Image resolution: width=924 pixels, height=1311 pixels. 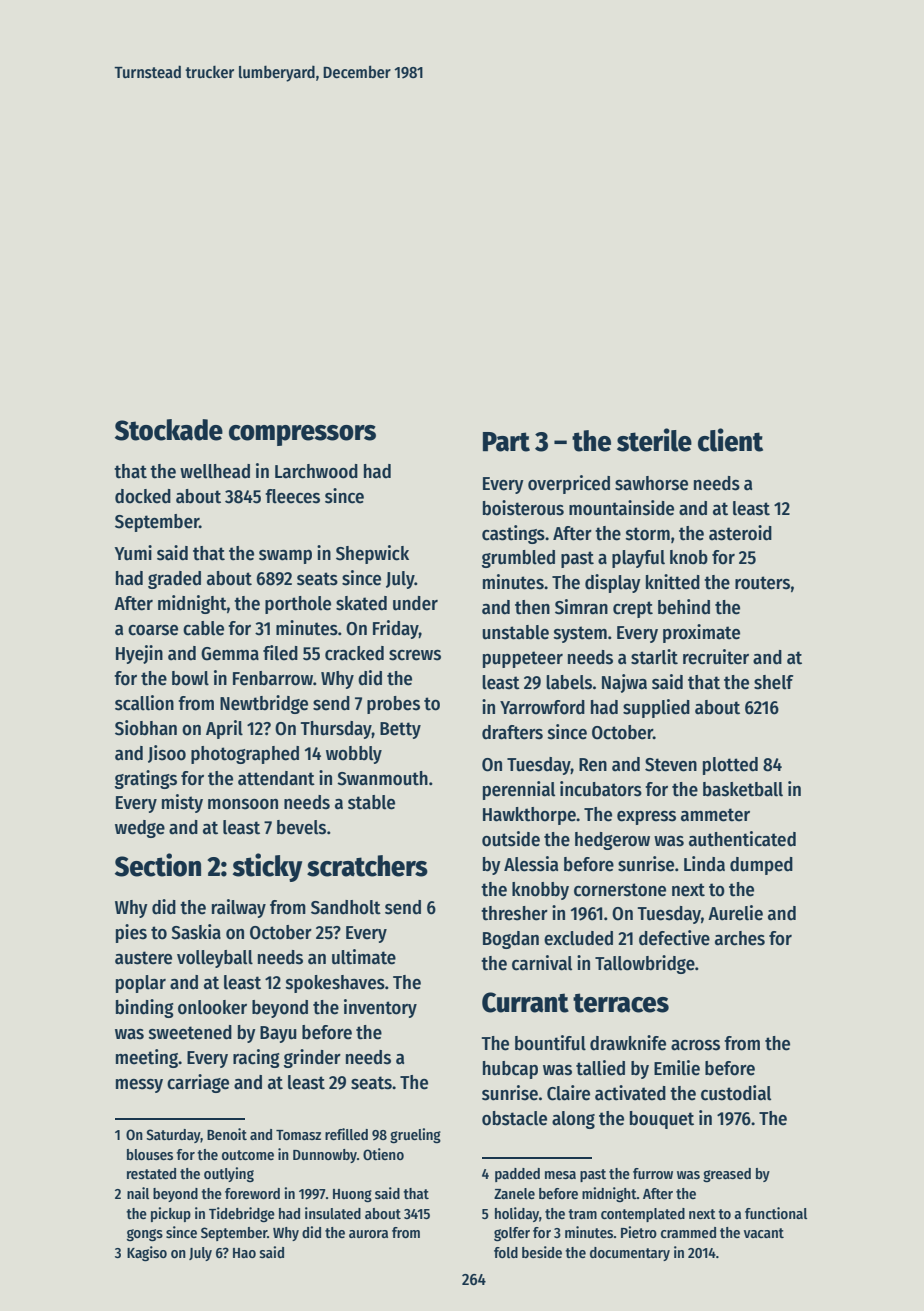 What do you see at coordinates (167, 754) in the screenshot?
I see `Jisoo` at bounding box center [167, 754].
